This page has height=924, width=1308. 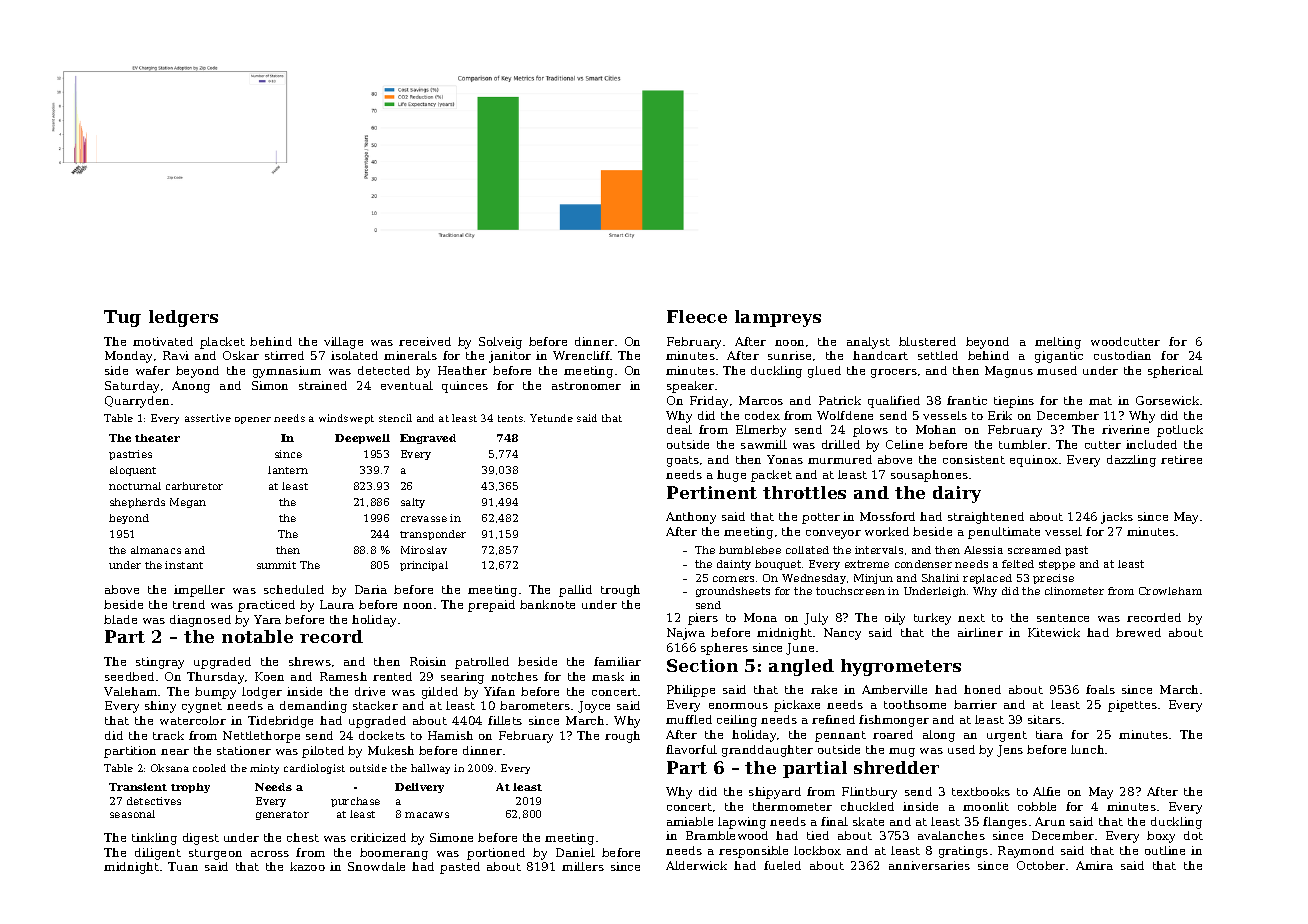 I want to click on eloquent, so click(x=133, y=471).
